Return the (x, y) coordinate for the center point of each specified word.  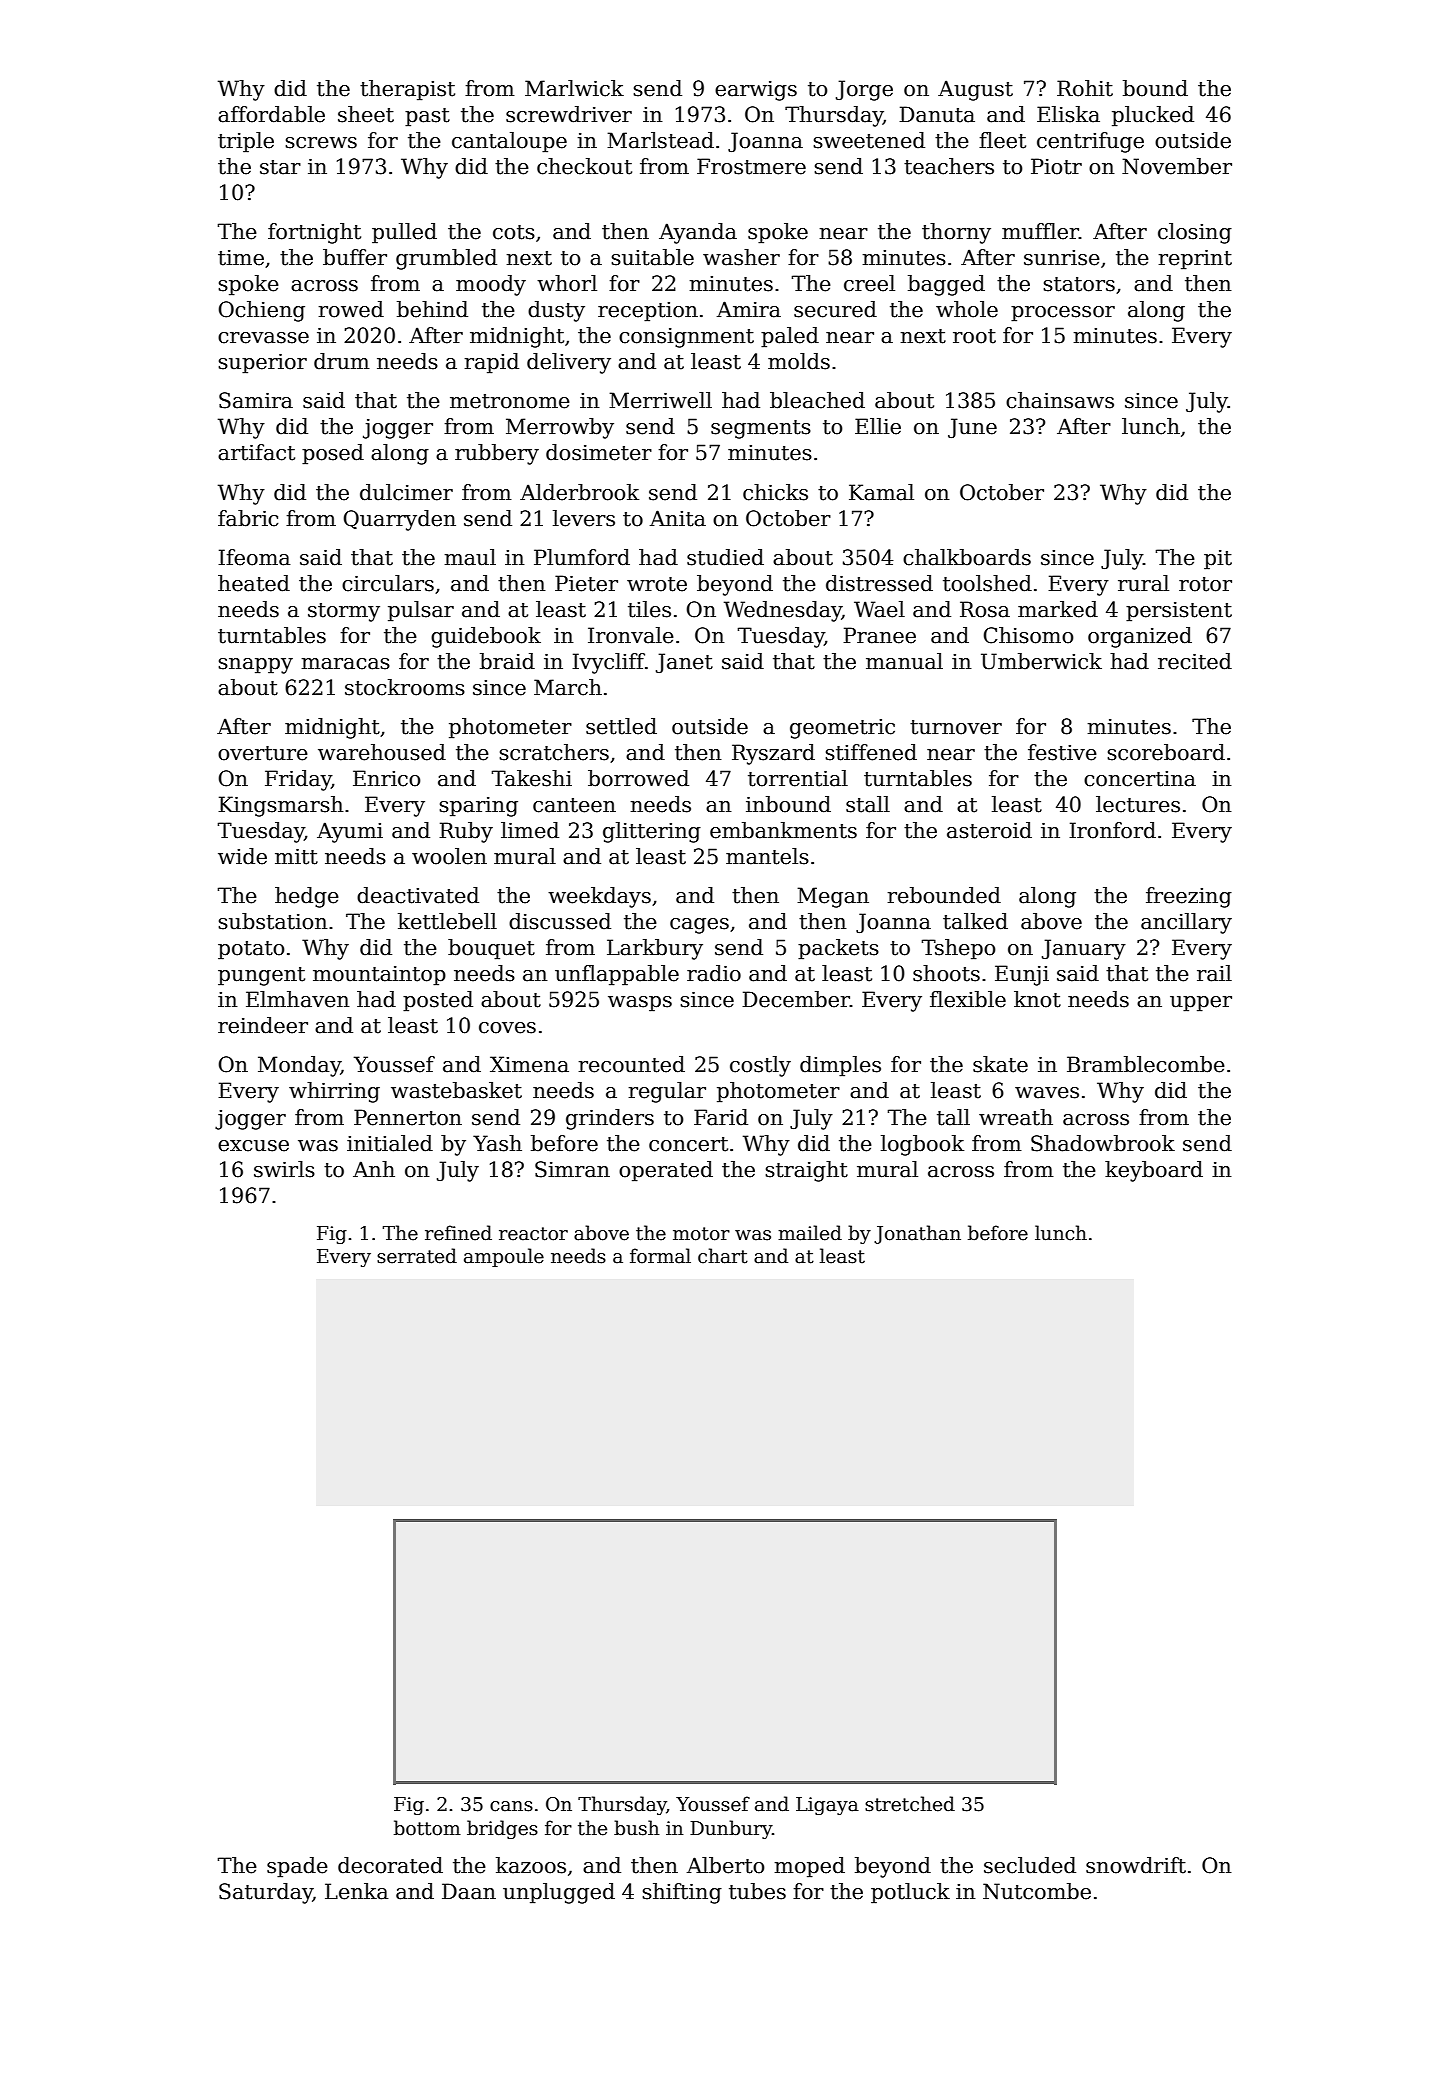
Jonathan (917, 1234)
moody (491, 285)
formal (660, 1256)
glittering (652, 832)
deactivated (418, 895)
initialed (390, 1143)
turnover (956, 727)
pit (1218, 560)
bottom (427, 1828)
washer (741, 257)
